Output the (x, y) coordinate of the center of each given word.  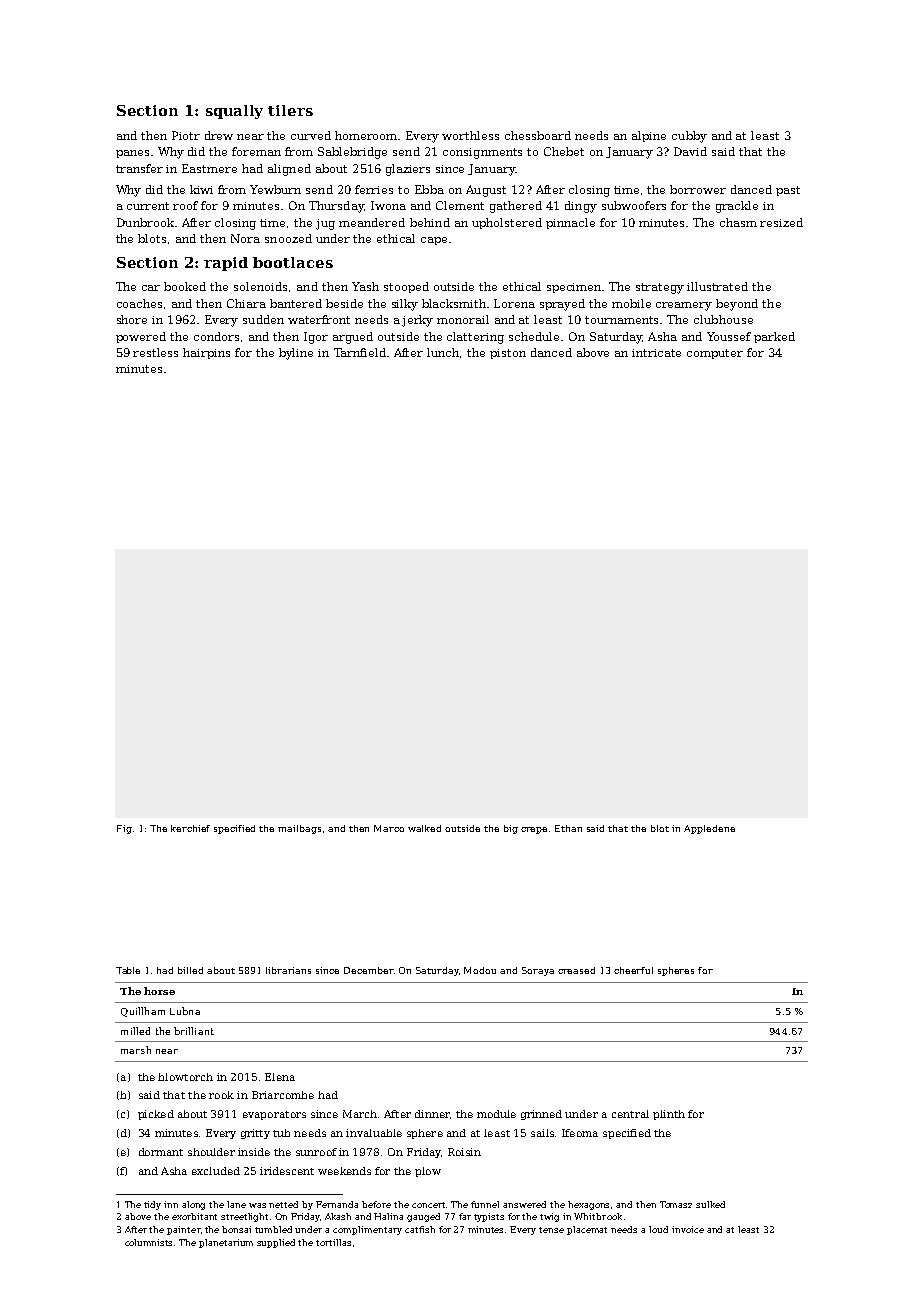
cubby (689, 137)
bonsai (236, 1229)
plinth (669, 1115)
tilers (290, 110)
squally (234, 112)
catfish (420, 1229)
